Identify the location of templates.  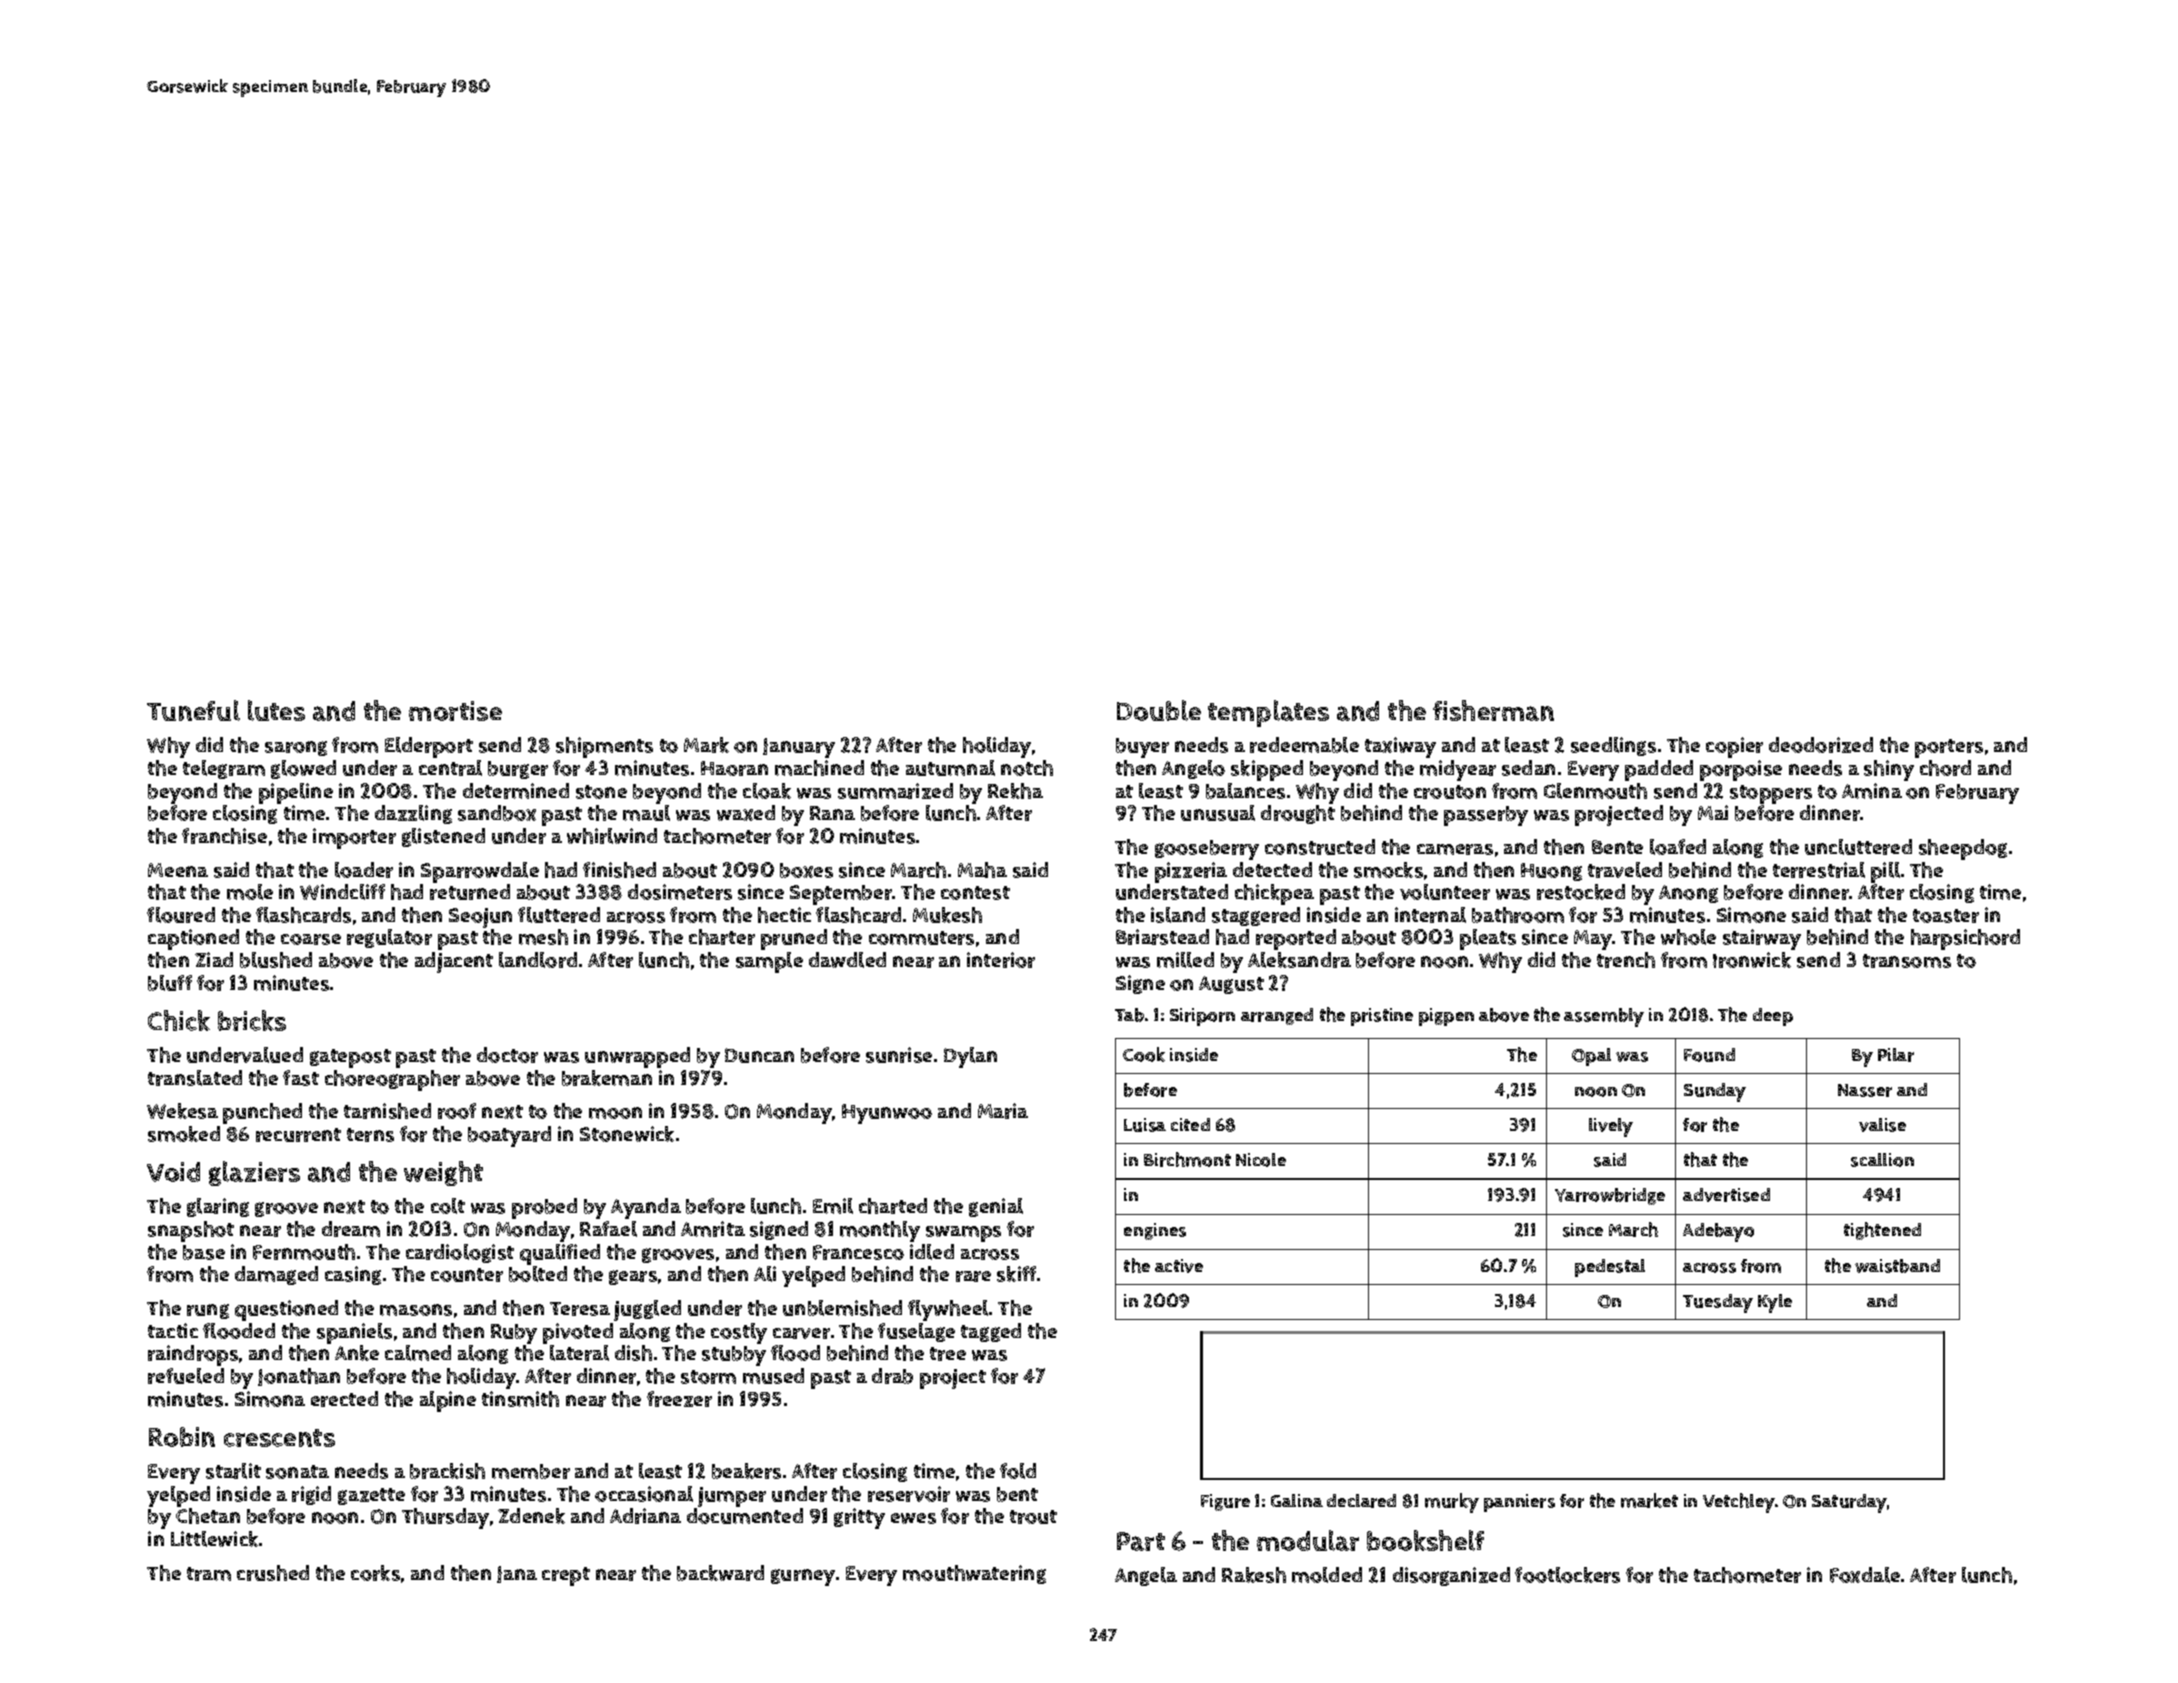
(1268, 713).
